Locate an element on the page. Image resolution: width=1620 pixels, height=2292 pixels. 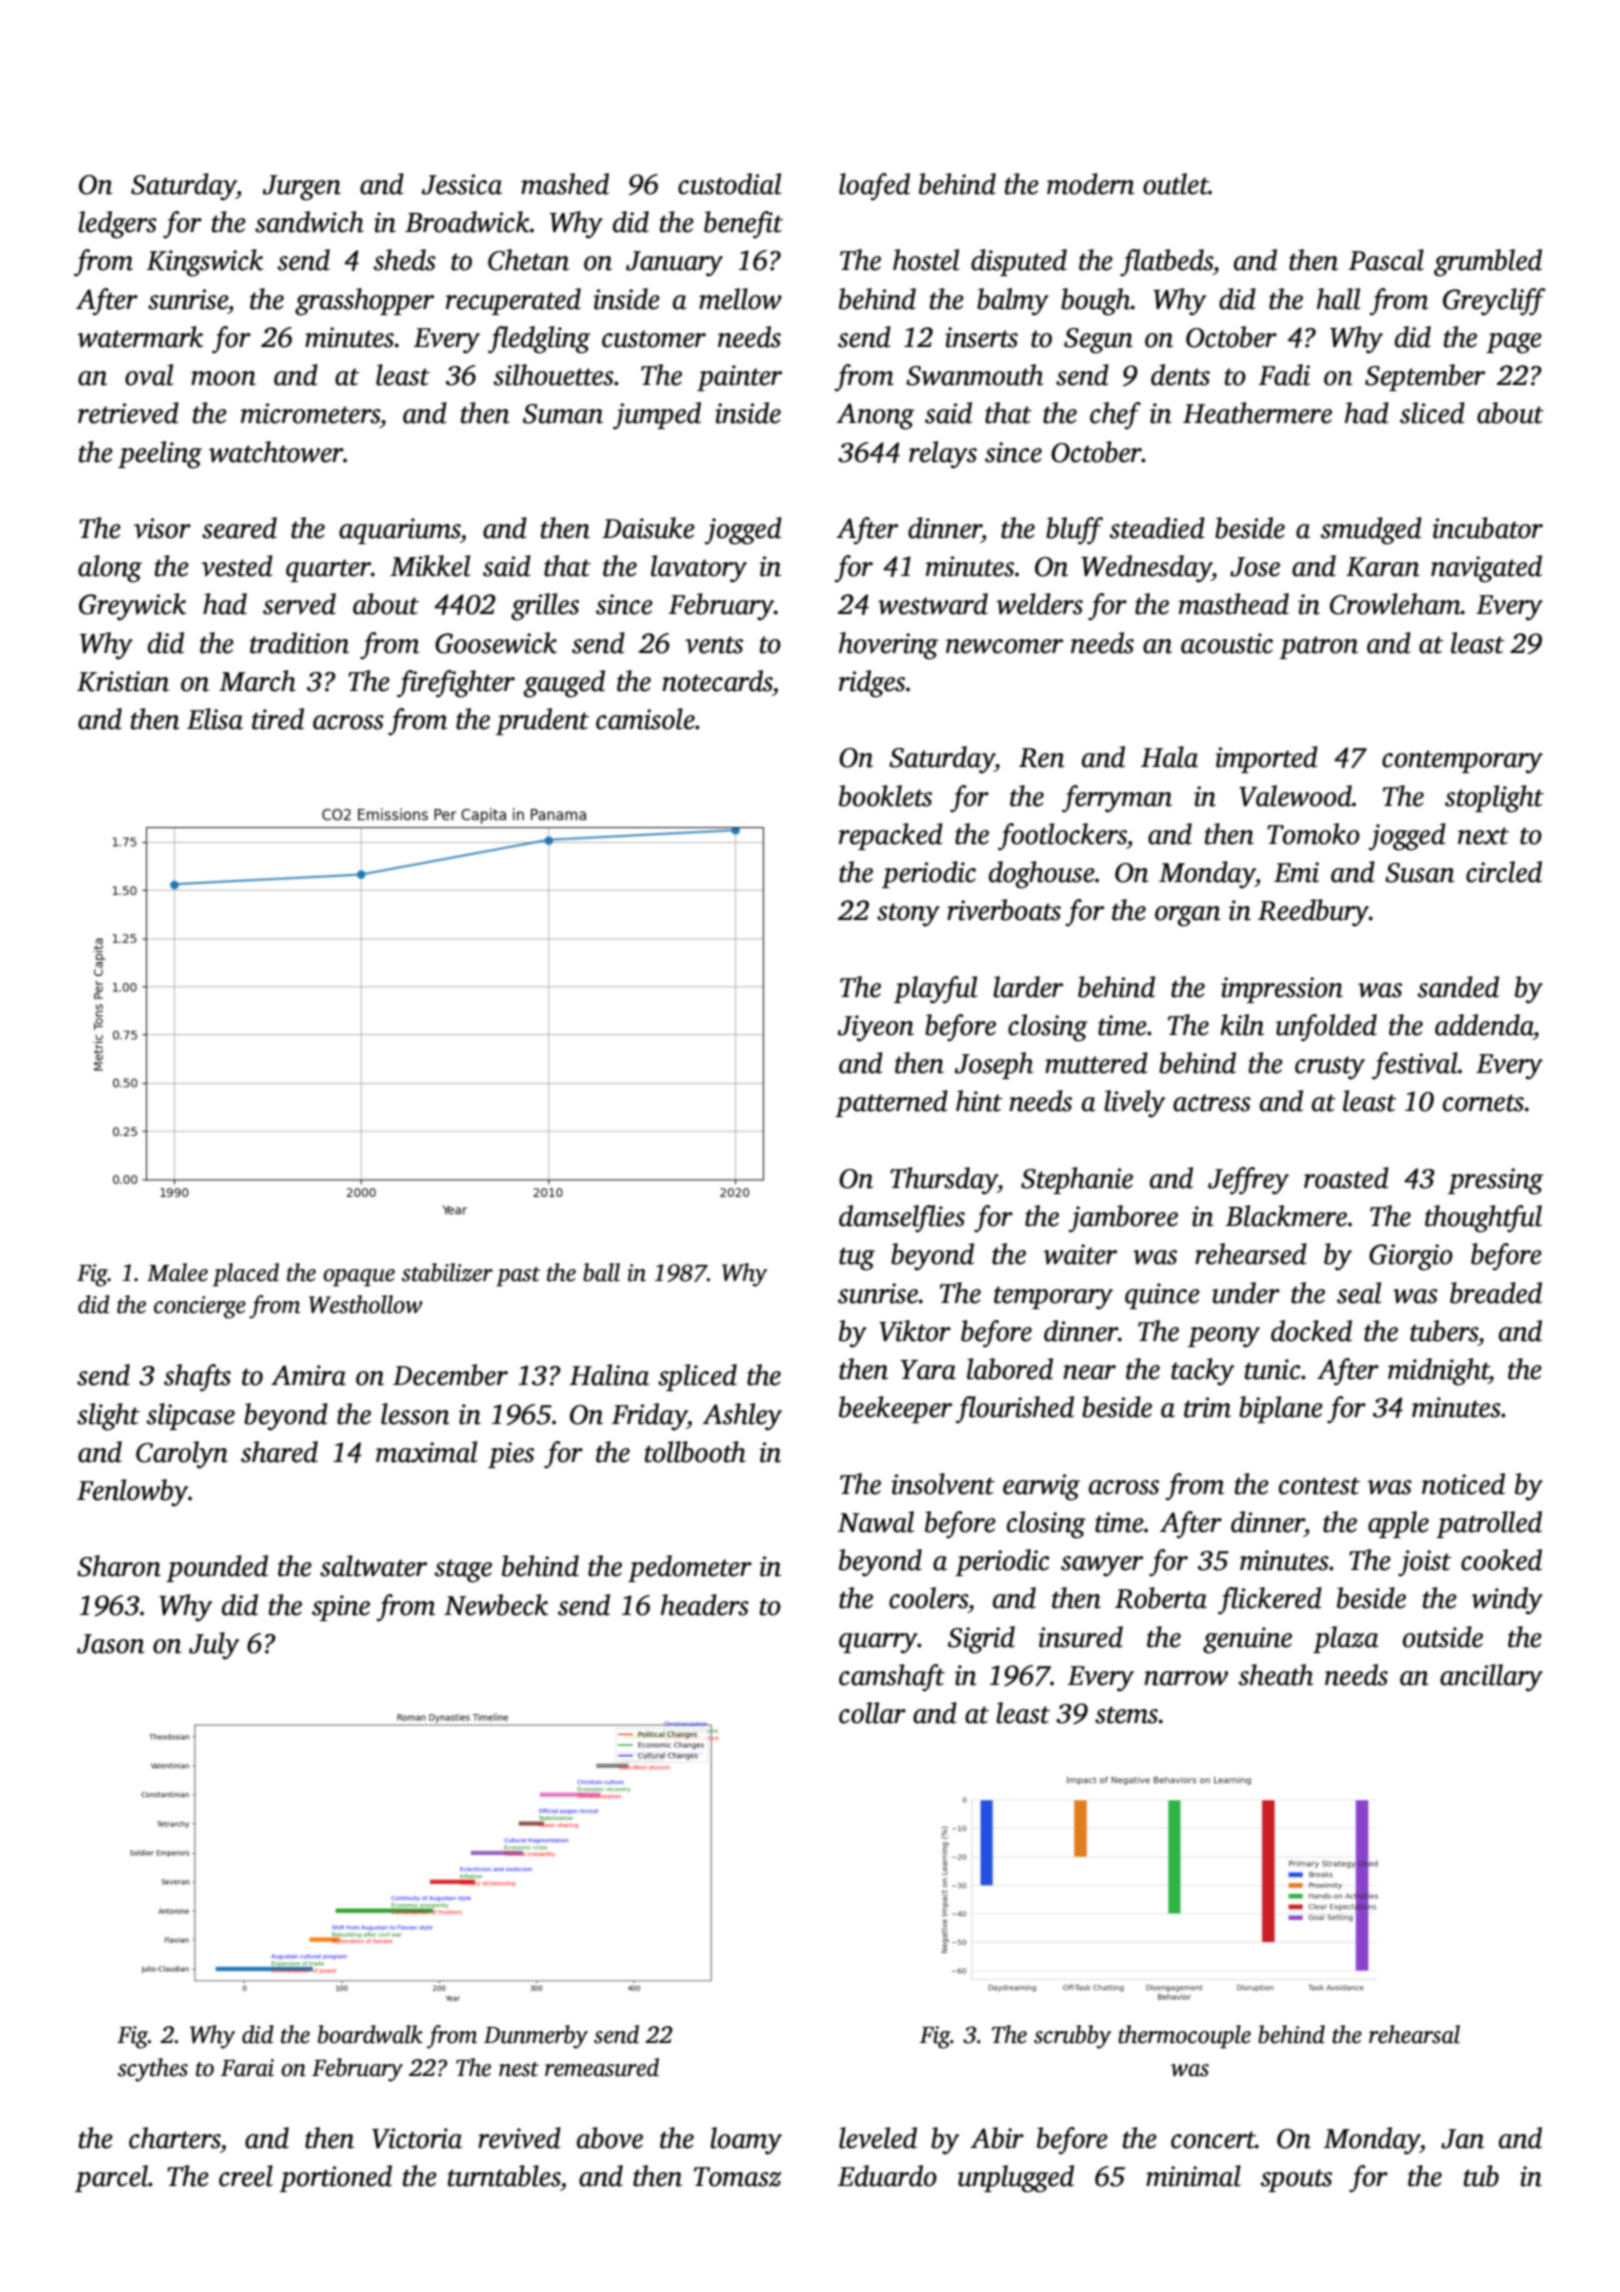
rehearsal is located at coordinates (1414, 2034).
